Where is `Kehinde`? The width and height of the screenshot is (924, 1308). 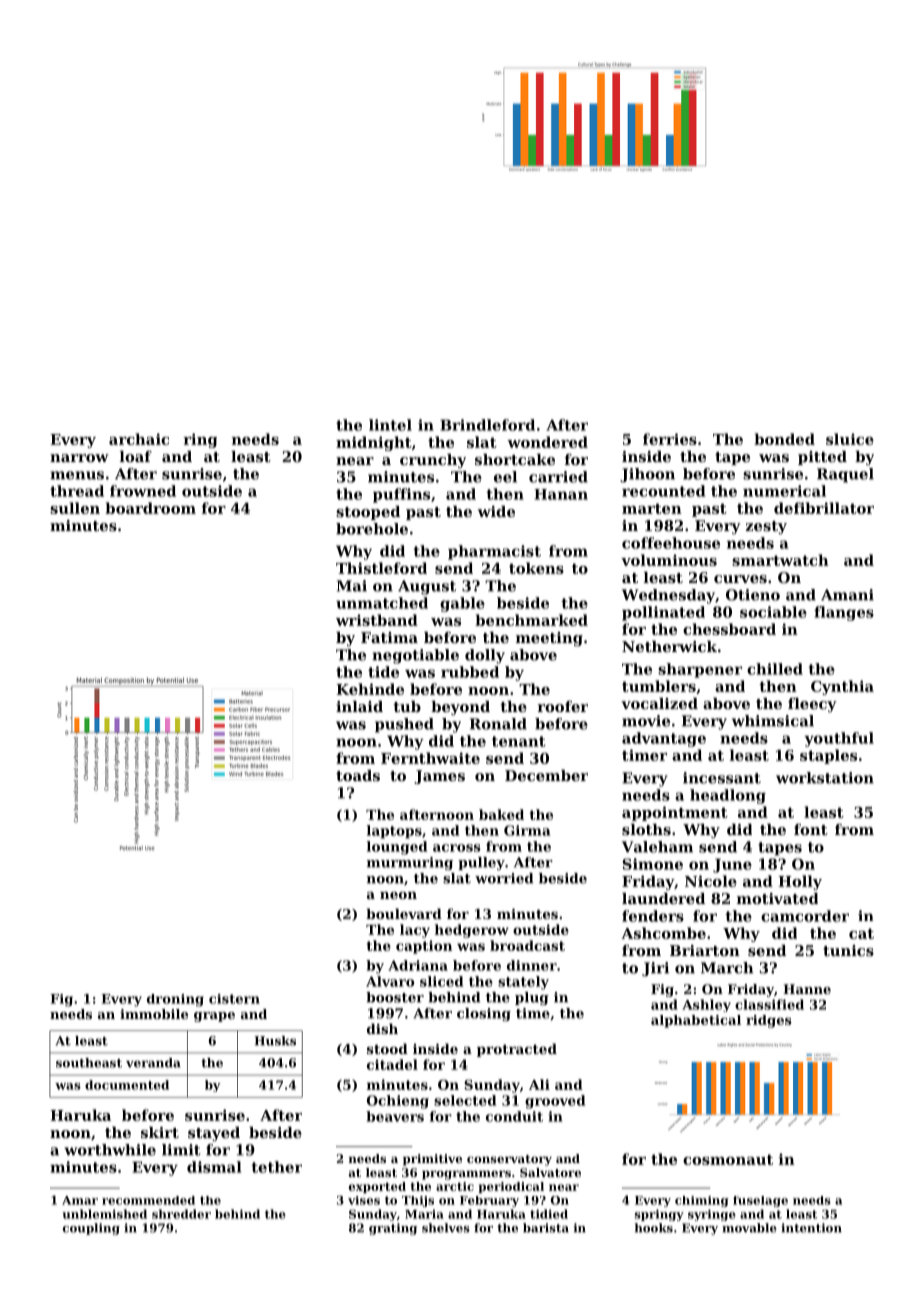 Kehinde is located at coordinates (370, 689).
